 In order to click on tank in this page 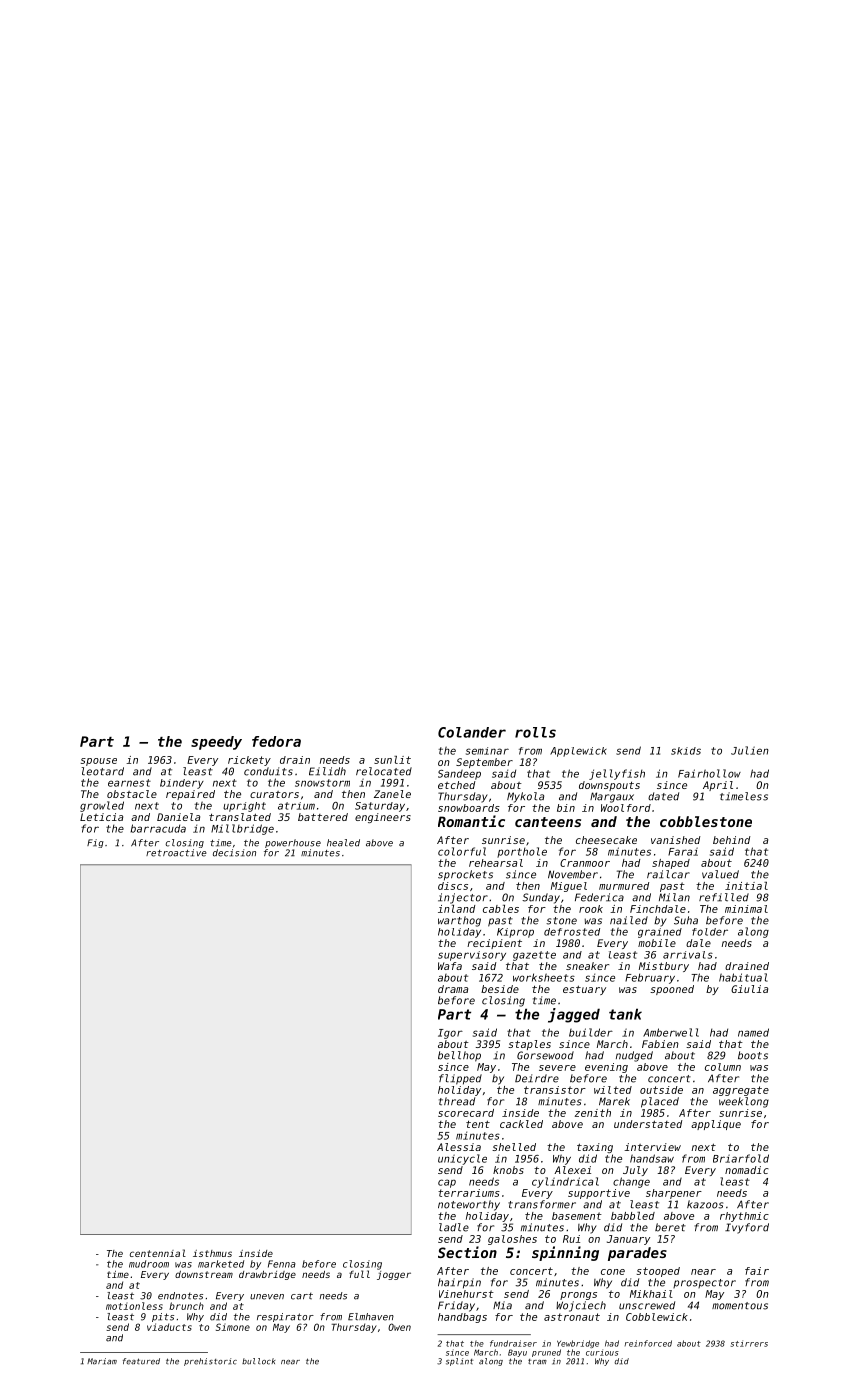, I will do `click(625, 1014)`.
